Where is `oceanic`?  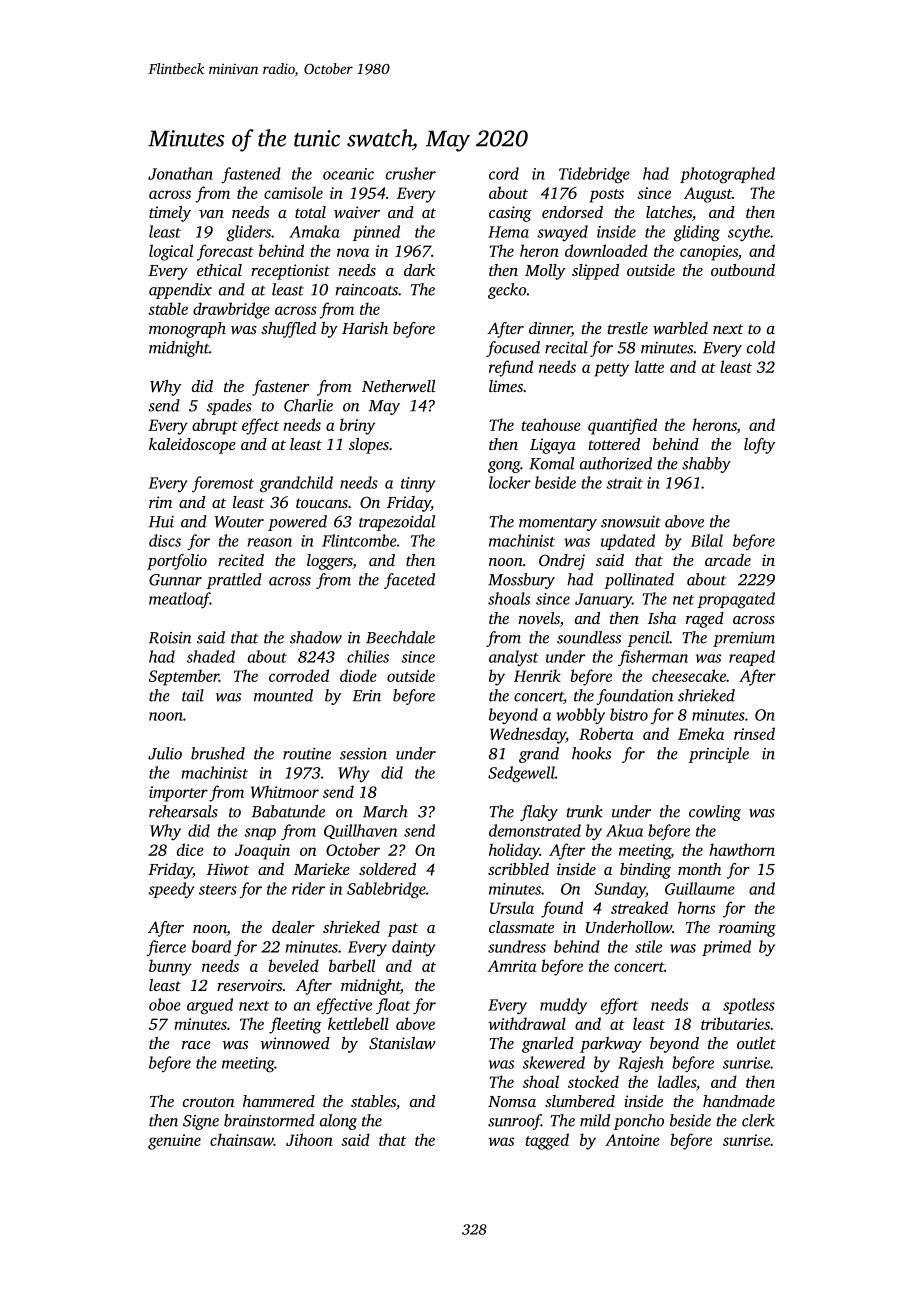 oceanic is located at coordinates (348, 174).
